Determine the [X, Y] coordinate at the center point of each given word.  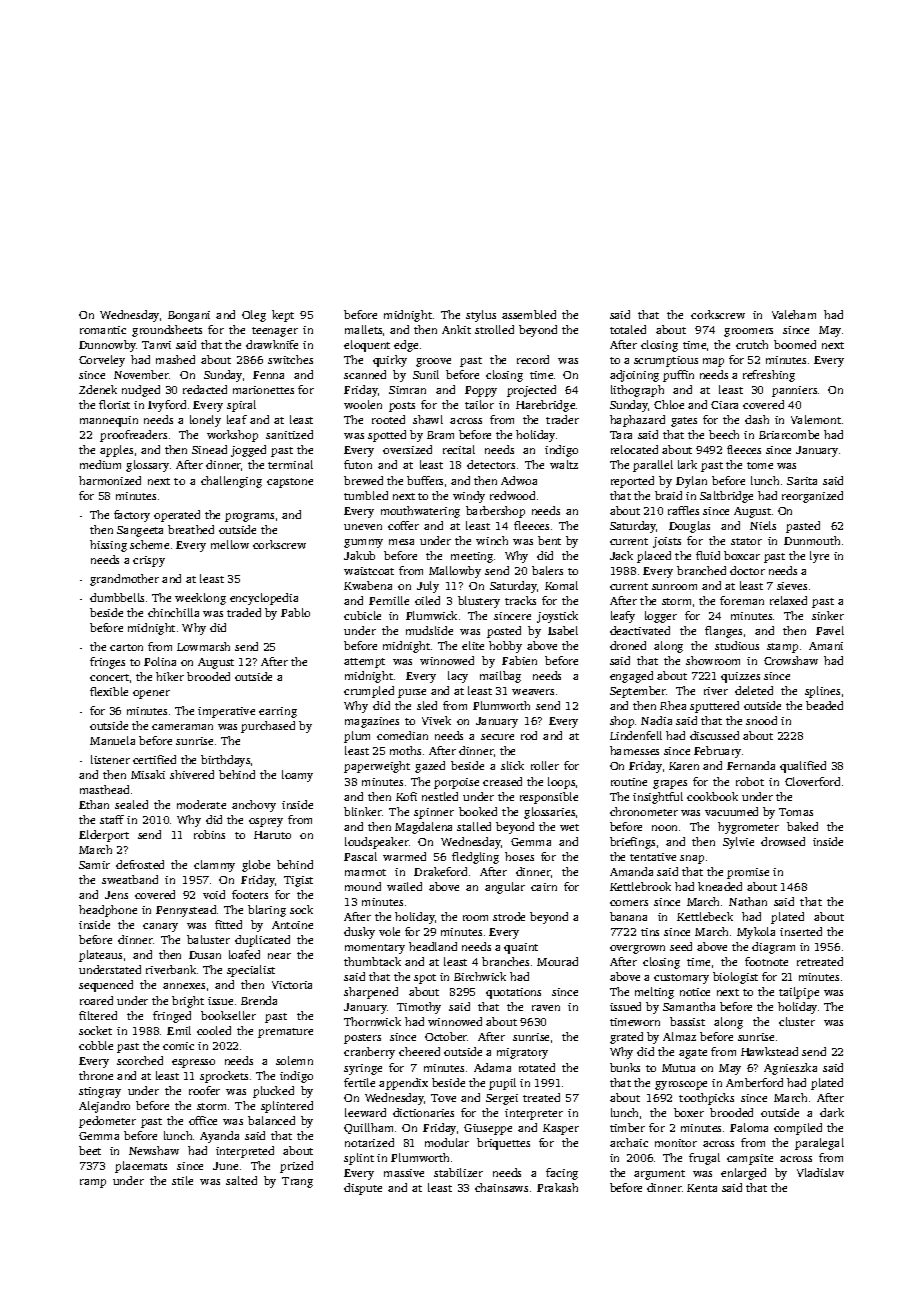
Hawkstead [769, 1051]
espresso [193, 1063]
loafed [244, 954]
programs [249, 517]
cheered [419, 1051]
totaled [628, 329]
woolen [363, 404]
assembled [529, 314]
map [713, 362]
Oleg [254, 316]
